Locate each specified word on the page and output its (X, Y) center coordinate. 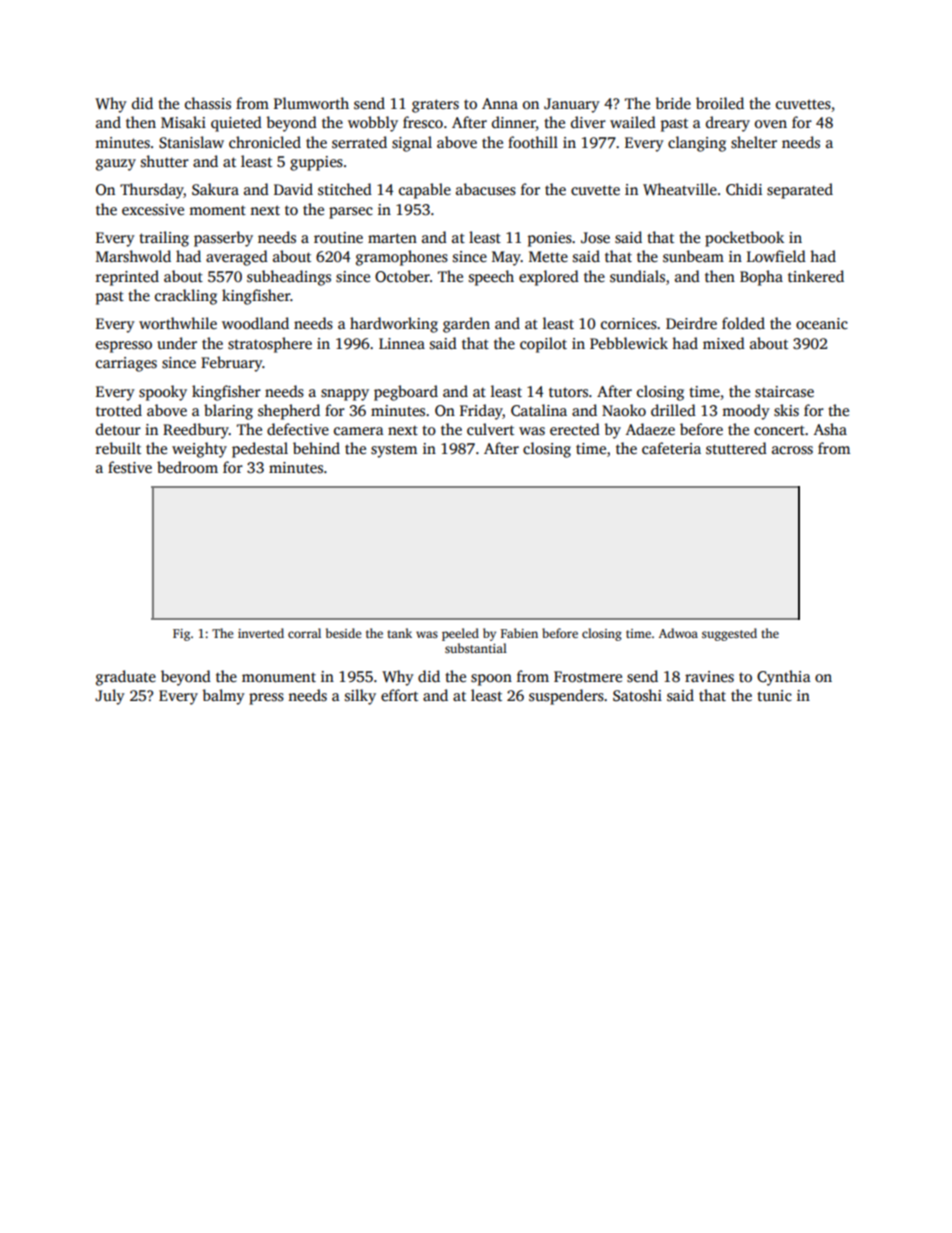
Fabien (519, 633)
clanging (697, 144)
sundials (637, 276)
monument (279, 677)
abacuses (486, 189)
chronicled (265, 142)
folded (743, 323)
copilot (543, 345)
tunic (774, 695)
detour (118, 429)
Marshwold (133, 256)
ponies (550, 239)
